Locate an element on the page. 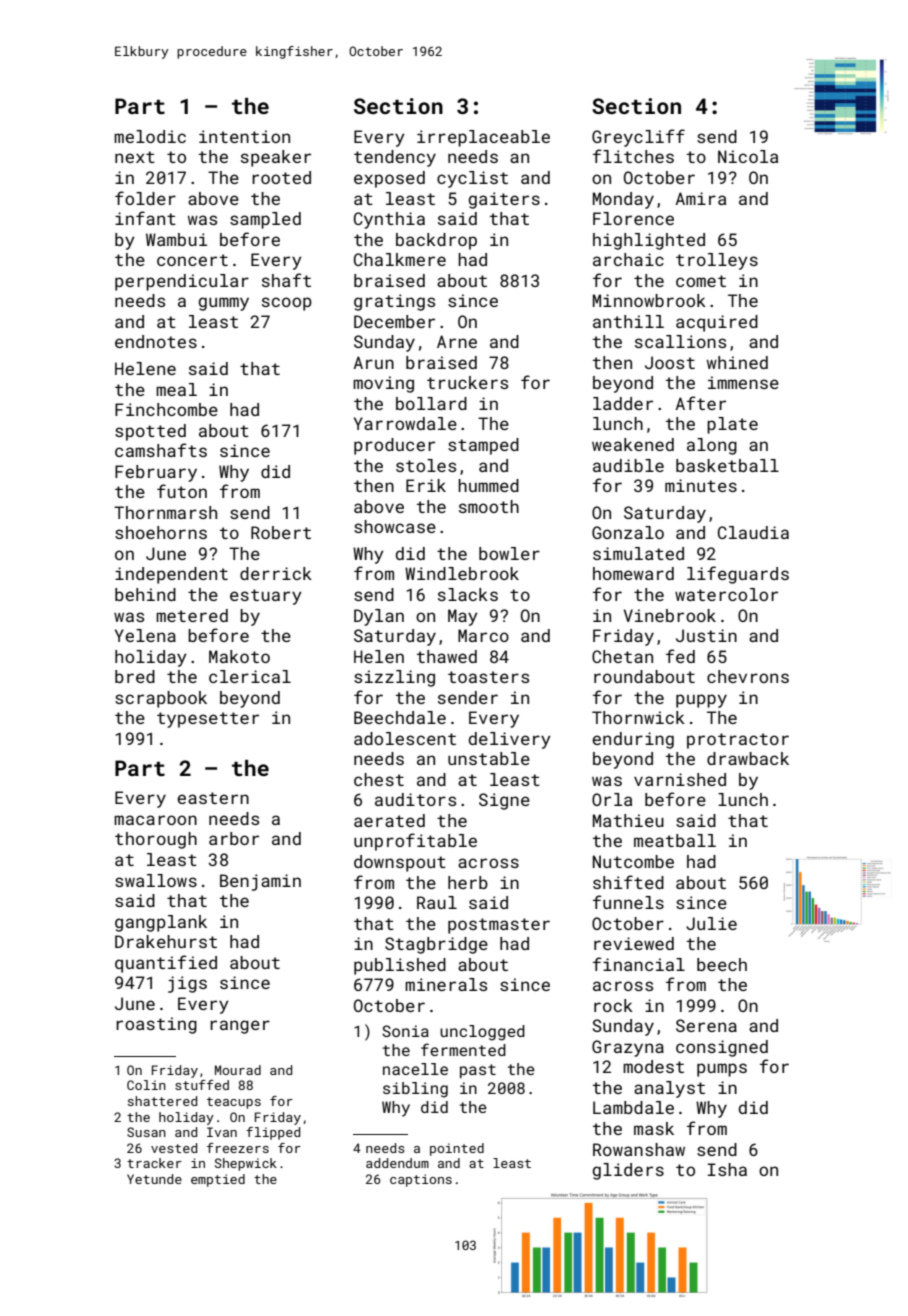 This page has height=1316, width=908. irreplaceable is located at coordinates (483, 138).
